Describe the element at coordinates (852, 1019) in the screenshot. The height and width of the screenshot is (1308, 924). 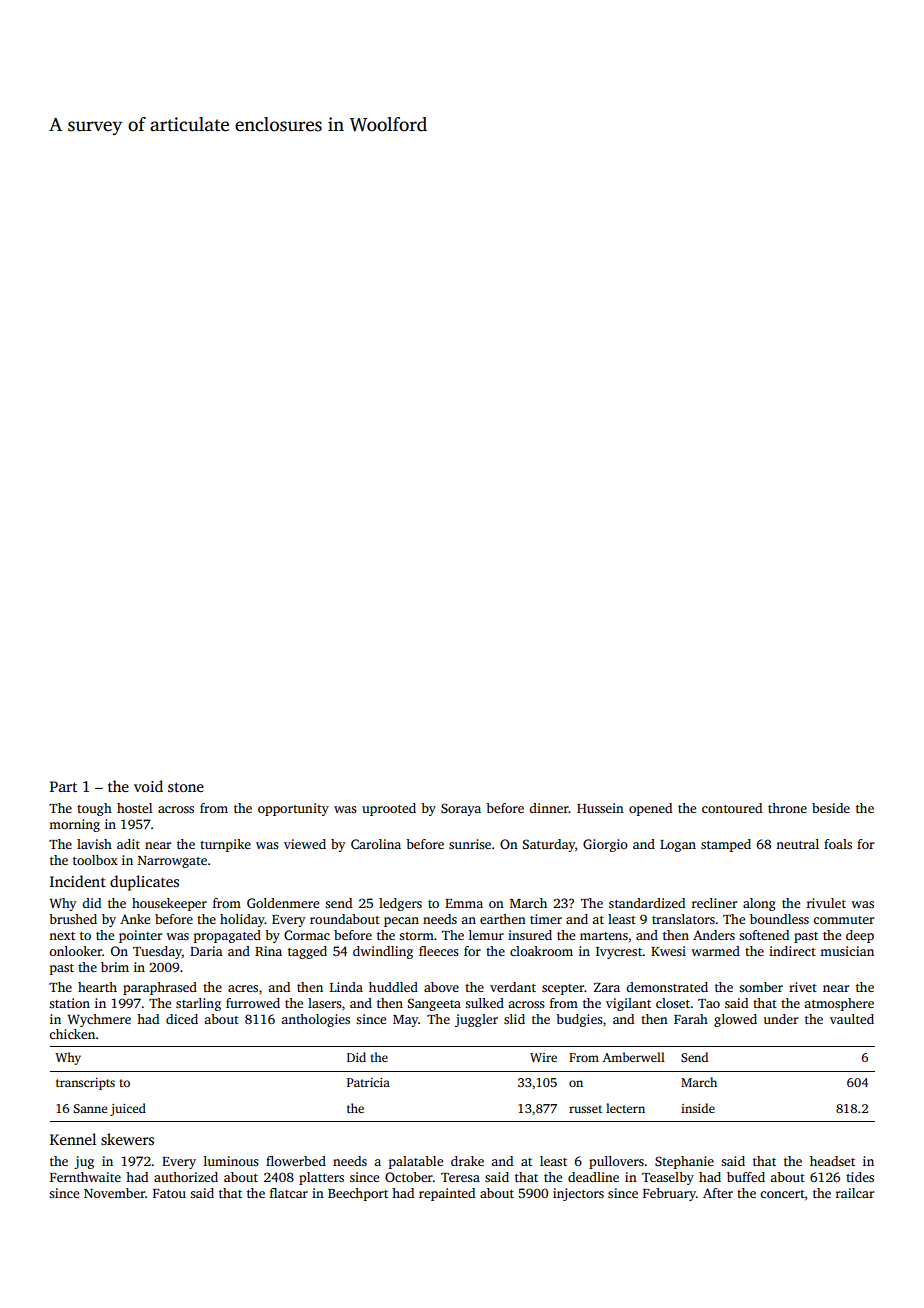
I see `vaulted` at that location.
